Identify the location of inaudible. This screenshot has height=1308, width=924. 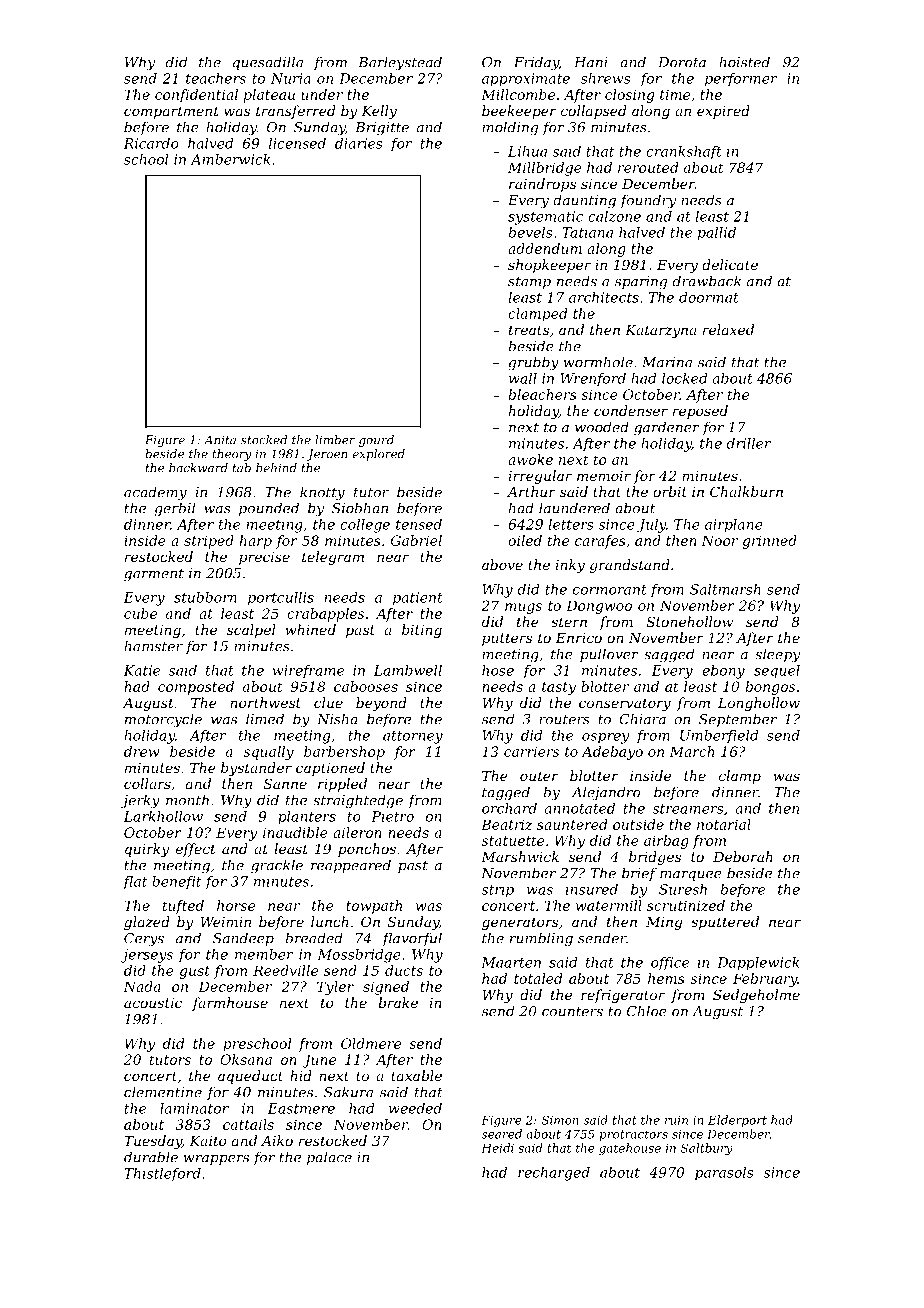
(295, 832).
